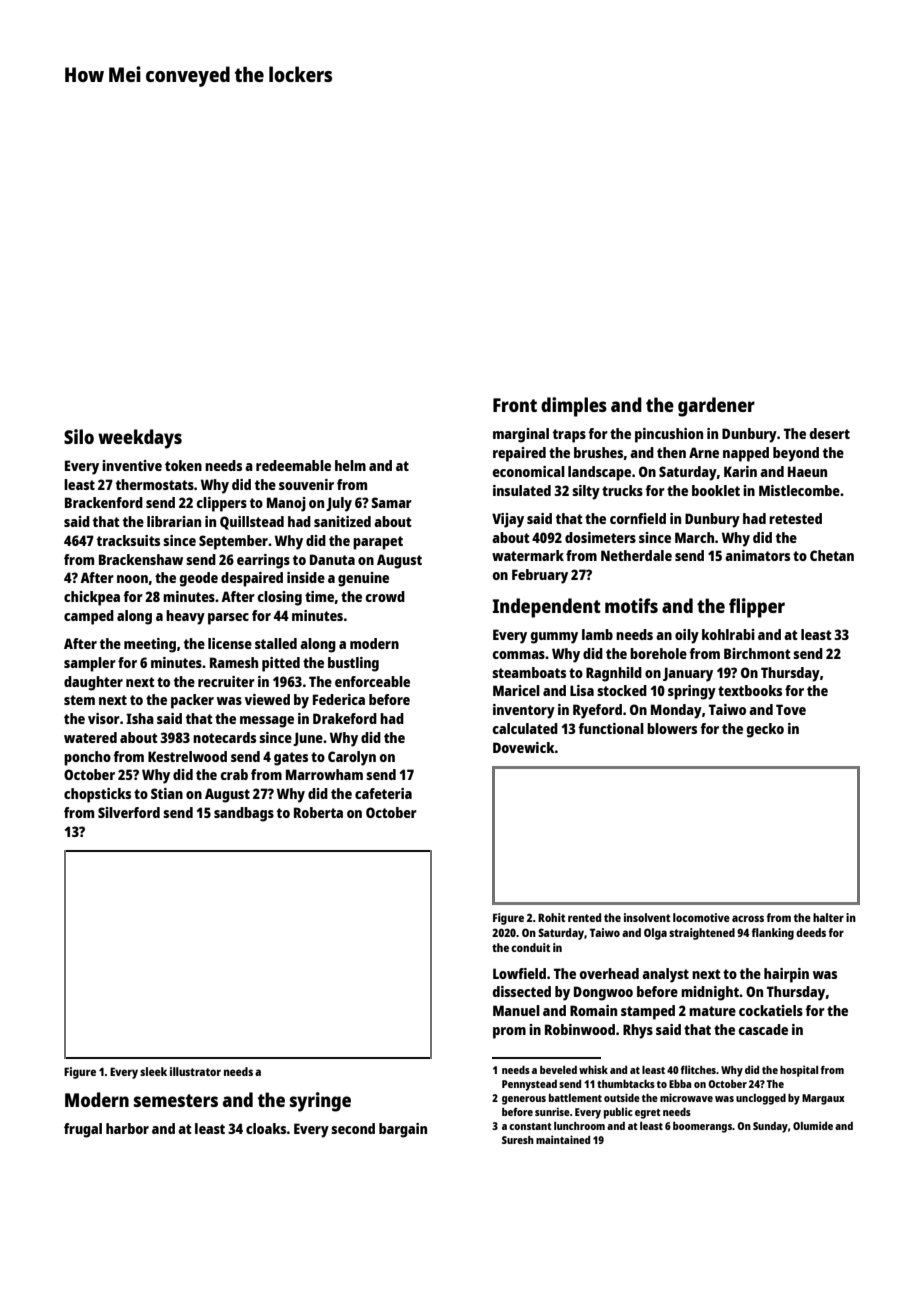 The height and width of the page is (1311, 924). What do you see at coordinates (518, 1140) in the page?
I see `Suresh` at bounding box center [518, 1140].
